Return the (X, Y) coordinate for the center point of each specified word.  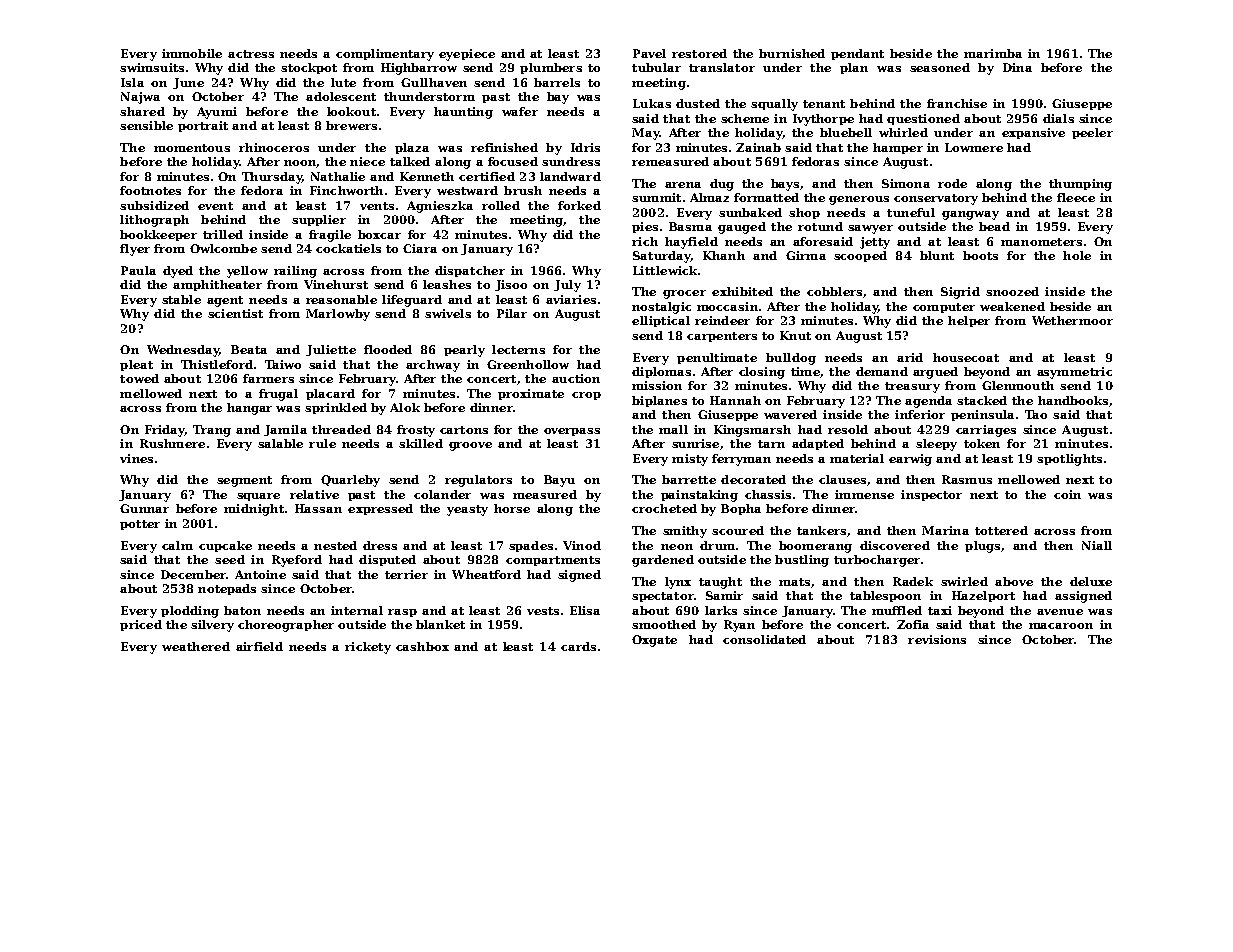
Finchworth (346, 190)
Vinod (582, 545)
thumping (1080, 185)
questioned (923, 119)
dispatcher (470, 271)
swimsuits (152, 67)
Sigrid (960, 293)
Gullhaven (434, 82)
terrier (406, 574)
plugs (982, 547)
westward (467, 190)
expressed (380, 509)
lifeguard (412, 301)
